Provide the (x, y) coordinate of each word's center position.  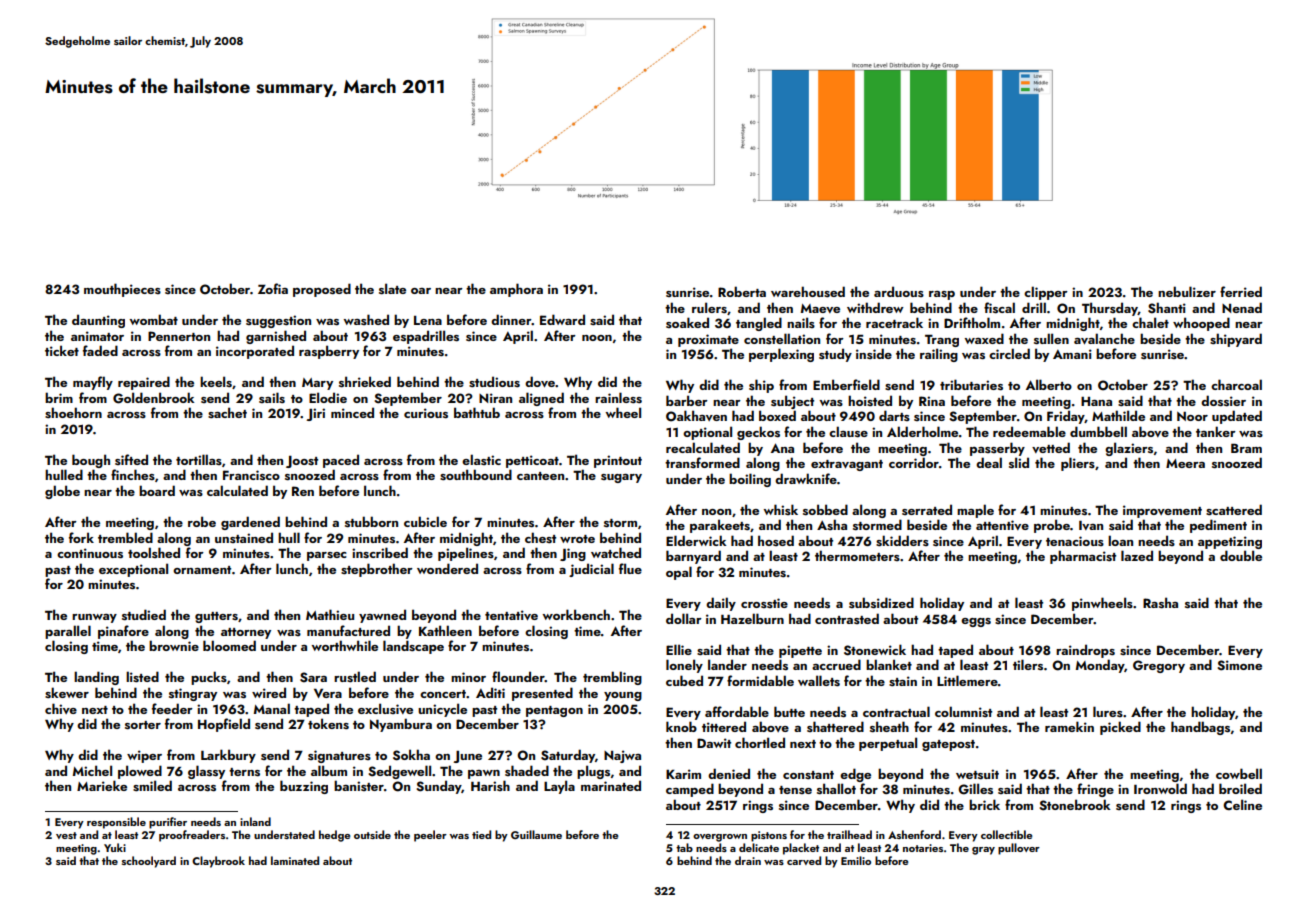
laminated (295, 860)
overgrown (720, 838)
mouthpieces (122, 290)
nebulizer (1187, 291)
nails (801, 322)
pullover (1019, 849)
